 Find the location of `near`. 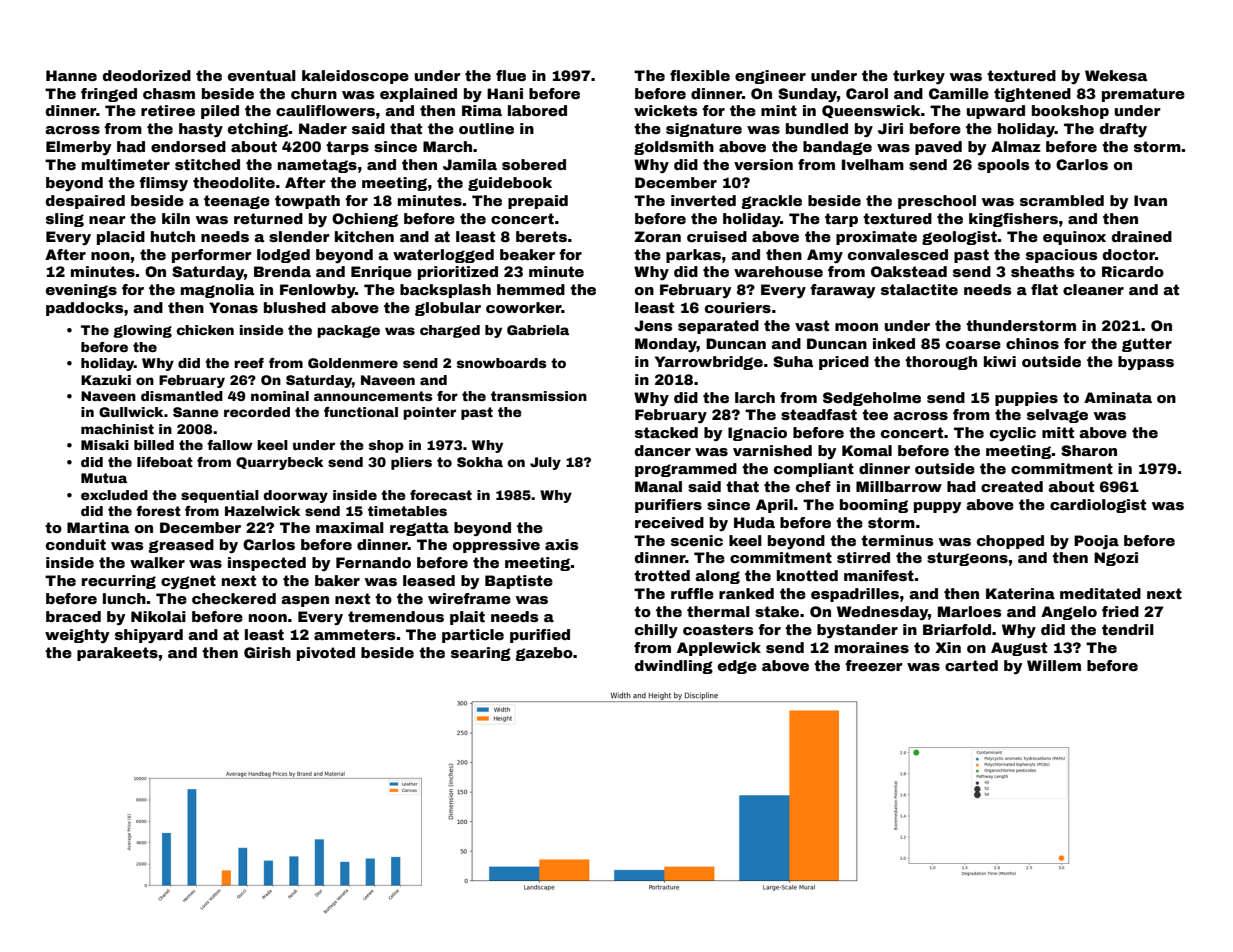

near is located at coordinates (107, 220).
